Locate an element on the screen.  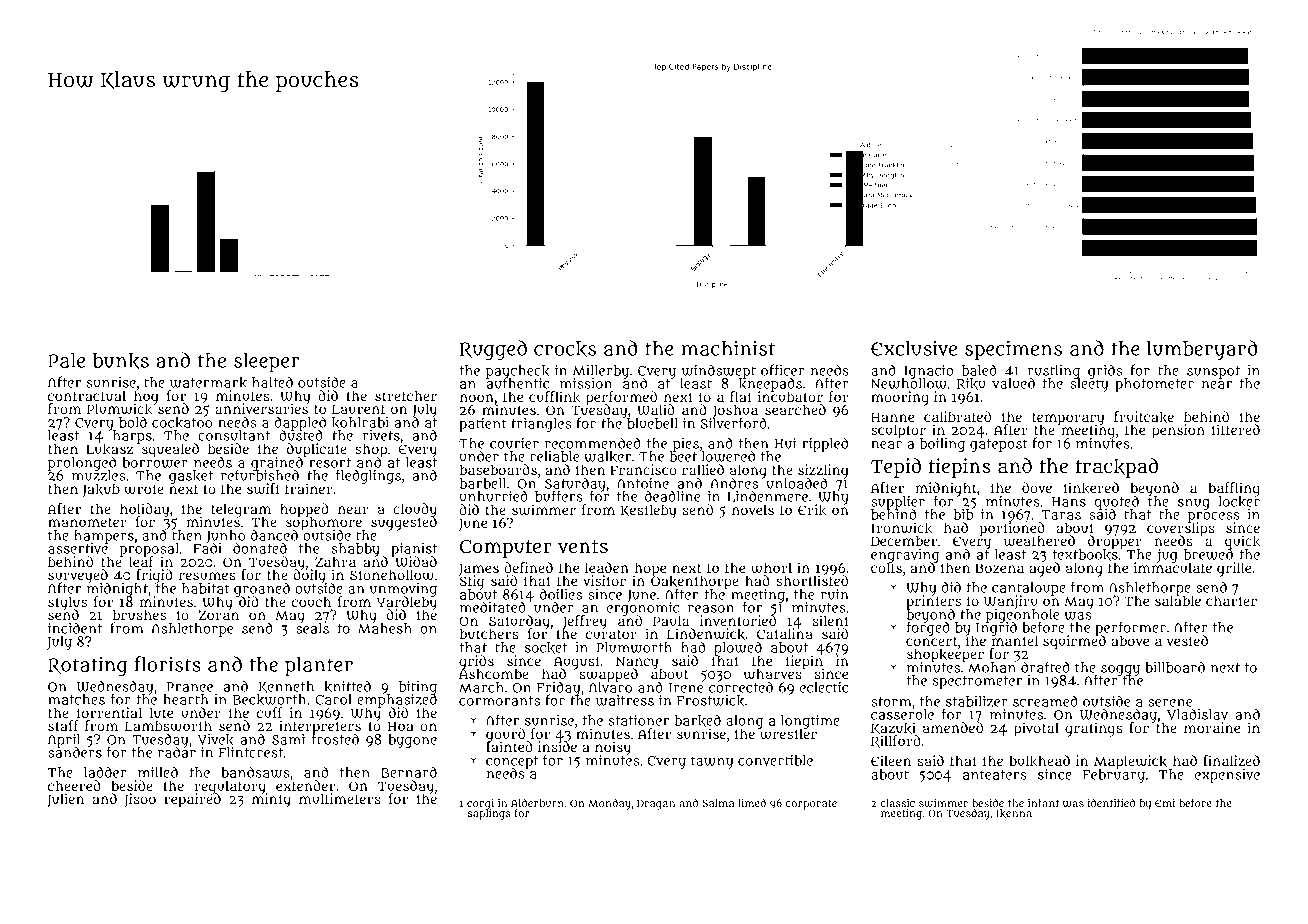
suggested is located at coordinates (404, 524).
